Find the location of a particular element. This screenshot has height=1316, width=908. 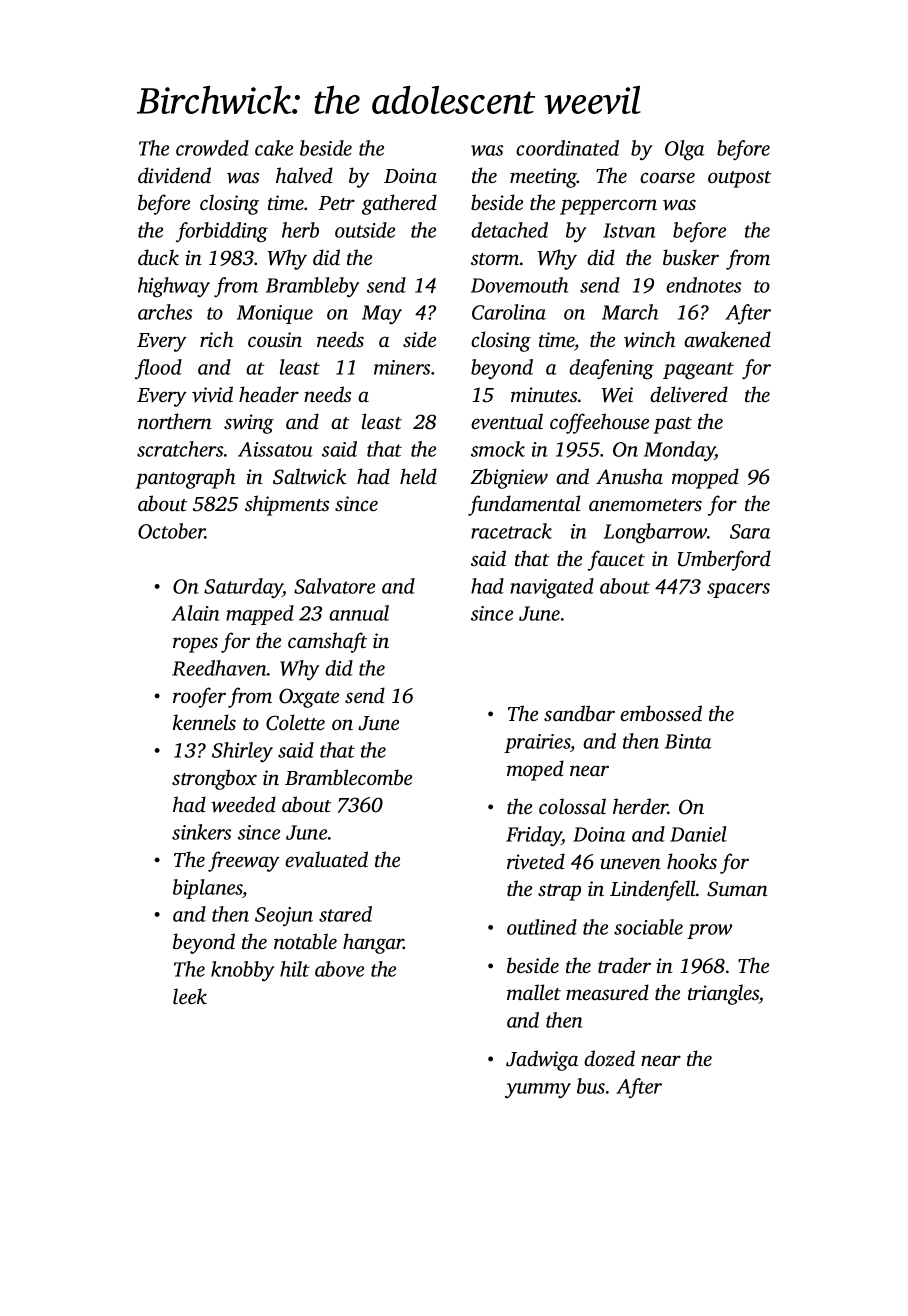

crowded is located at coordinates (212, 148).
